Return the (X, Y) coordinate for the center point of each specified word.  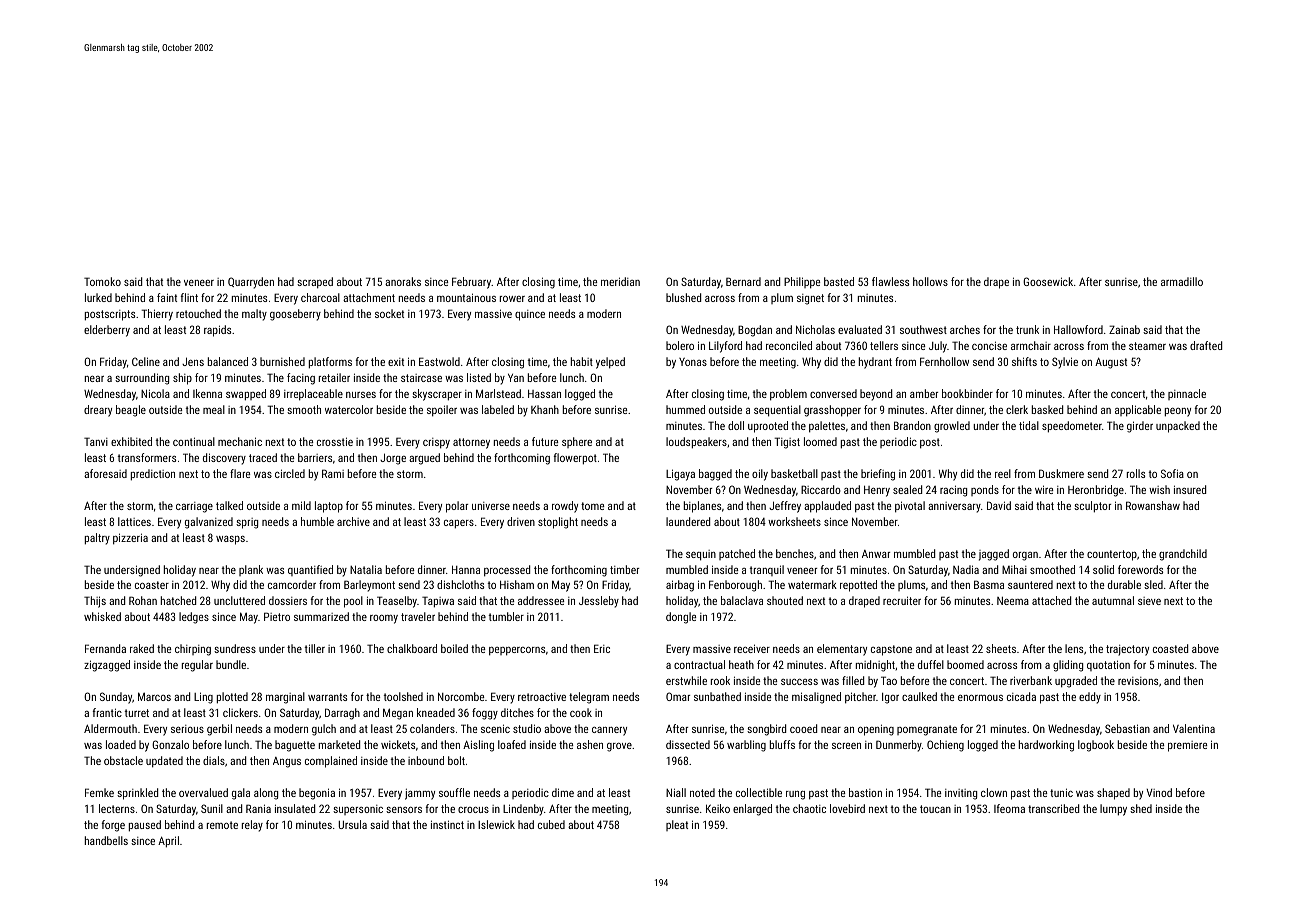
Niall (676, 792)
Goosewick (1048, 281)
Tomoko (102, 281)
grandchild (1183, 555)
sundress (235, 648)
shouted (785, 600)
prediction (153, 475)
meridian (620, 281)
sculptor (1092, 507)
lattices (134, 521)
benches (795, 553)
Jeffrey (785, 507)
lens (1074, 648)
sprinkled (137, 794)
